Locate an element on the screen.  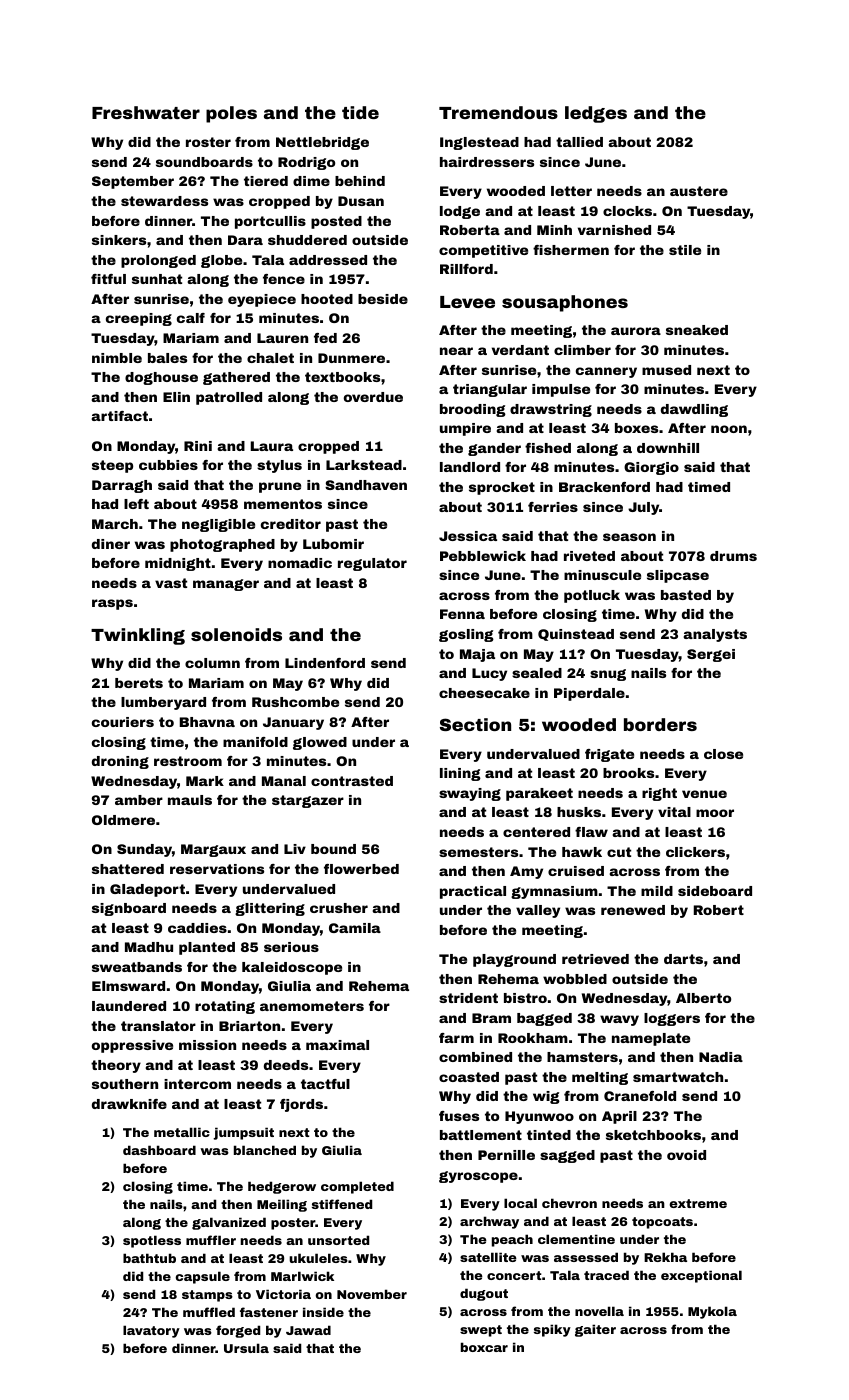
Briarton is located at coordinates (249, 1026).
